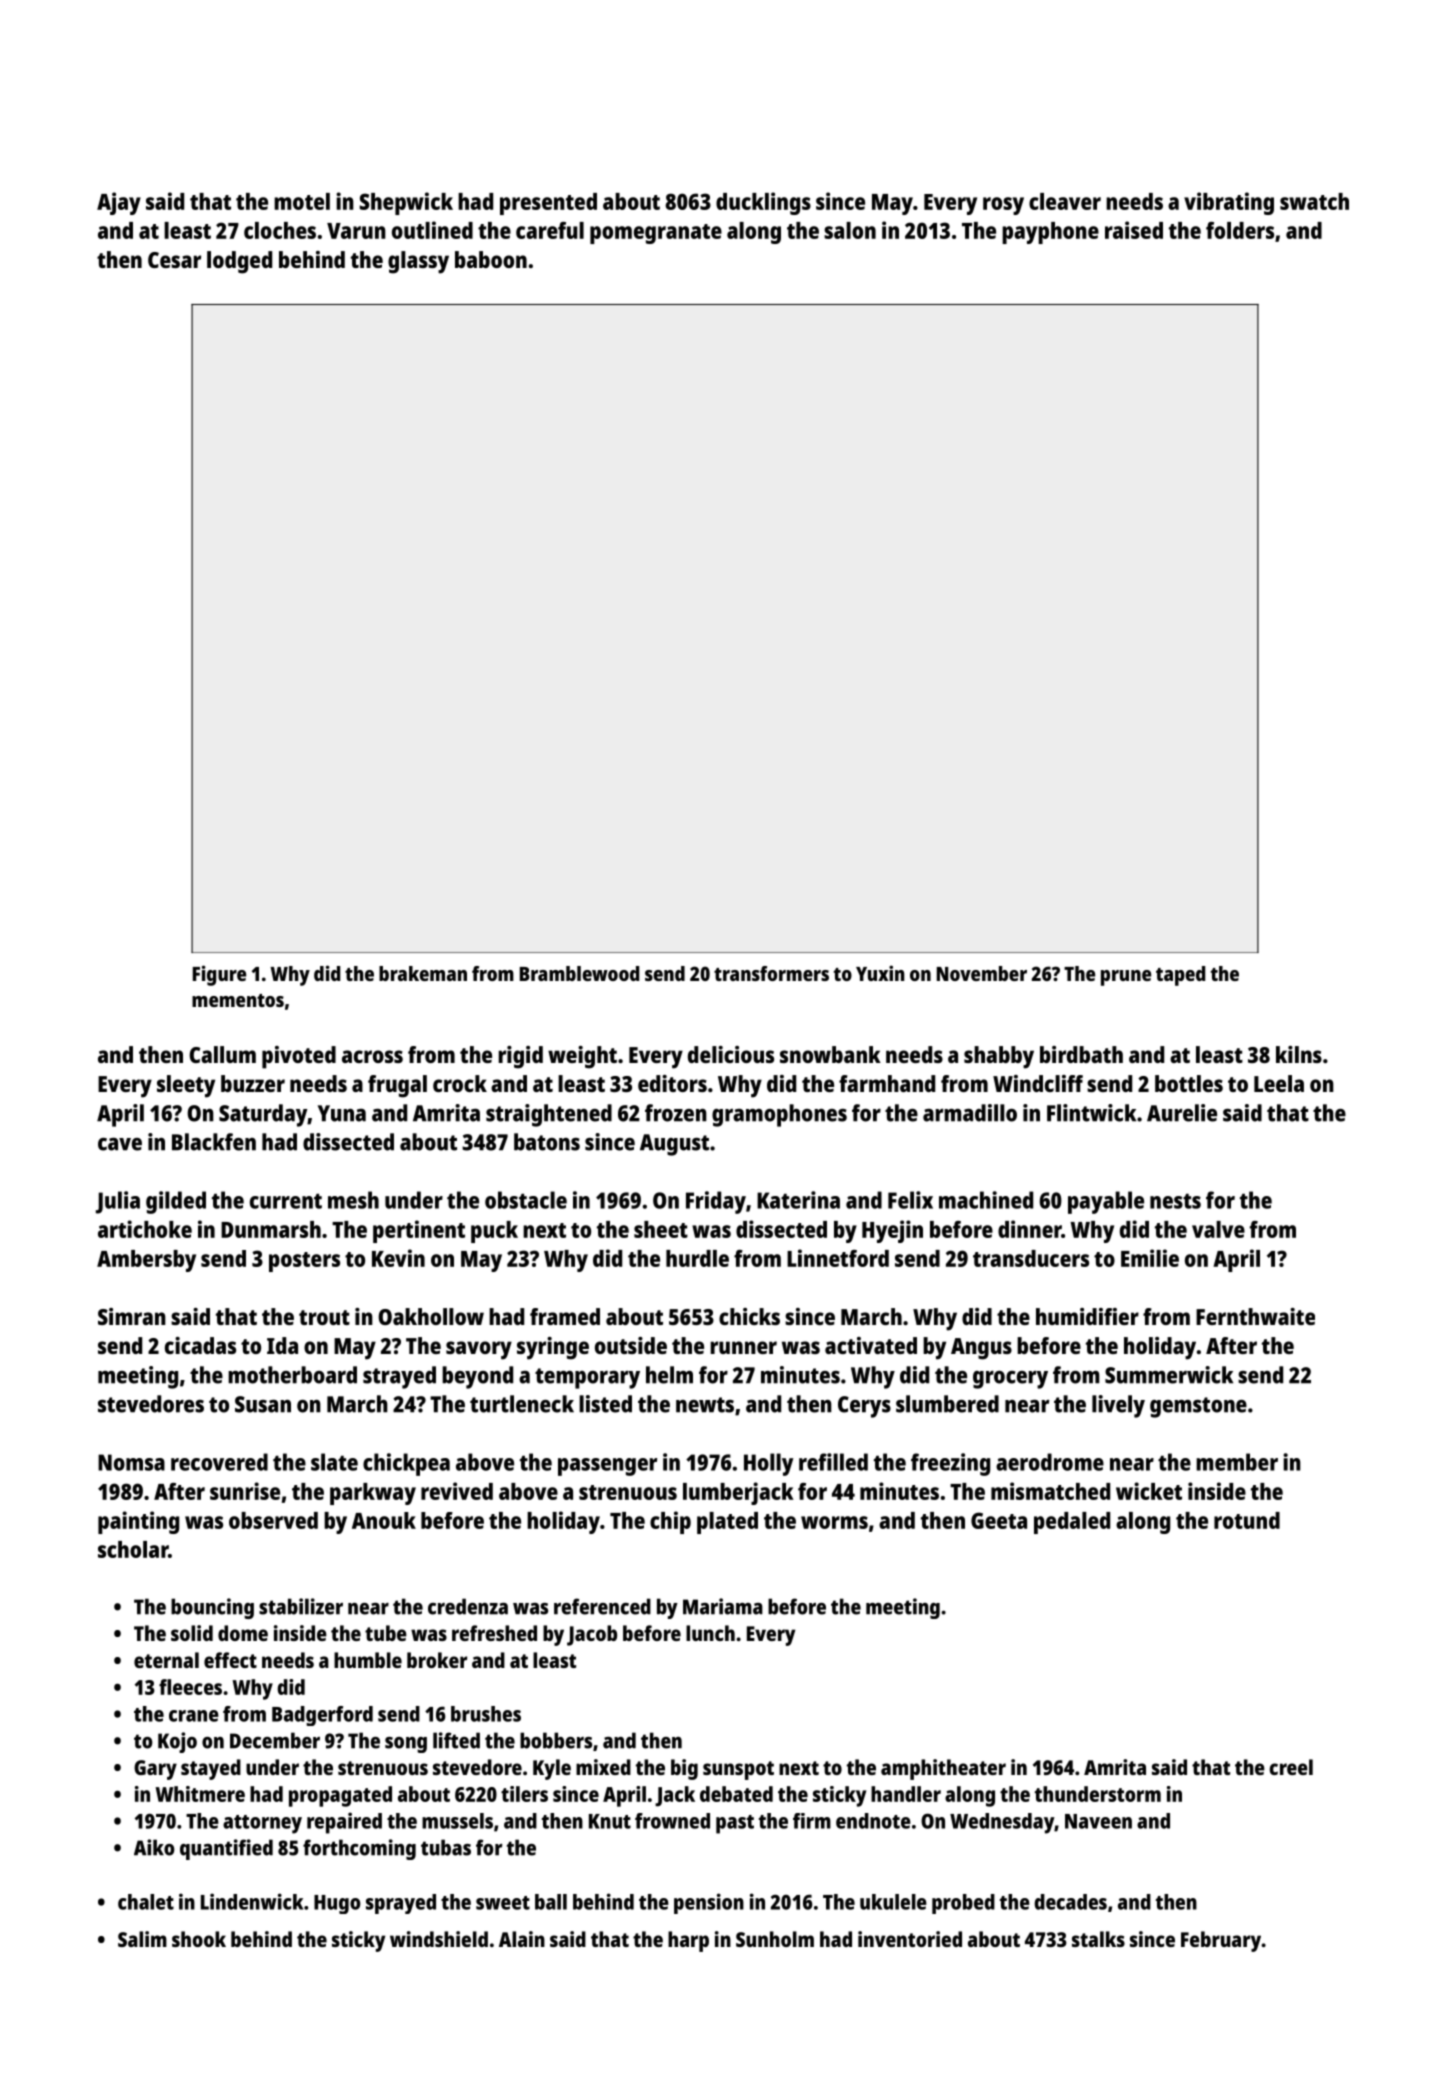 The height and width of the screenshot is (2100, 1450). I want to click on folders, so click(1240, 230).
